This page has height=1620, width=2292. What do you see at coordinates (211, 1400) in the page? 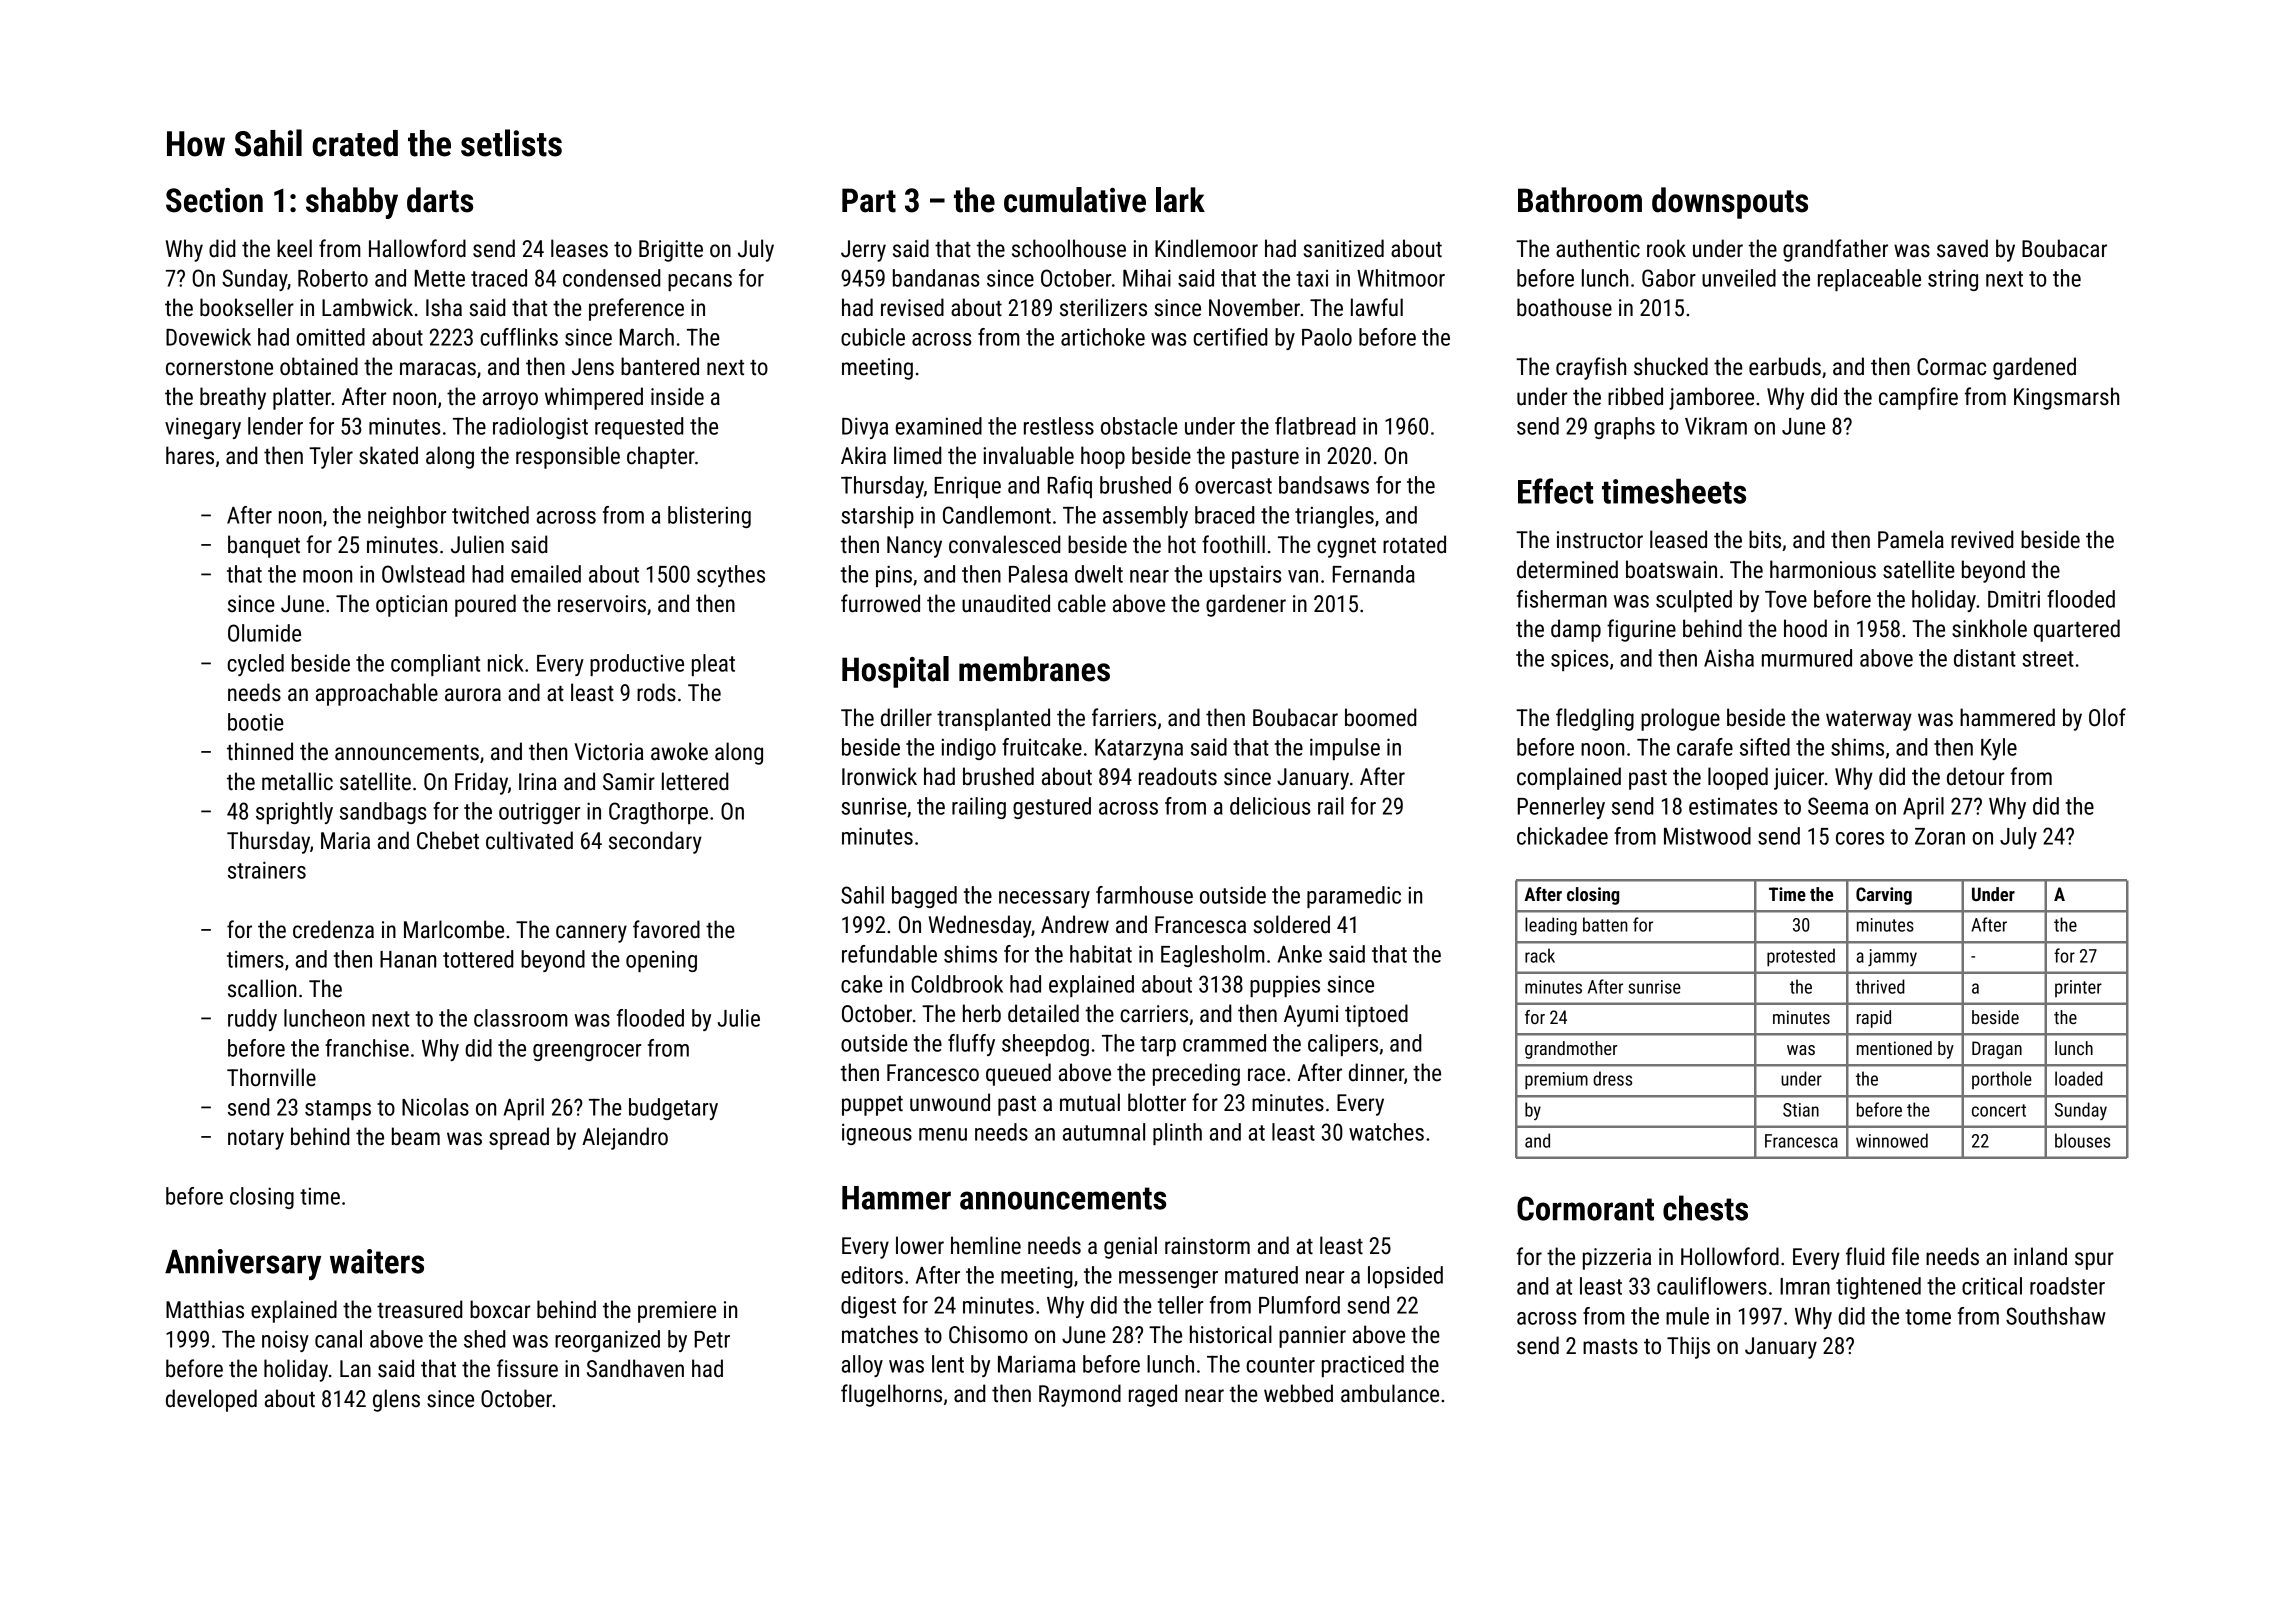
I see `developed` at bounding box center [211, 1400].
